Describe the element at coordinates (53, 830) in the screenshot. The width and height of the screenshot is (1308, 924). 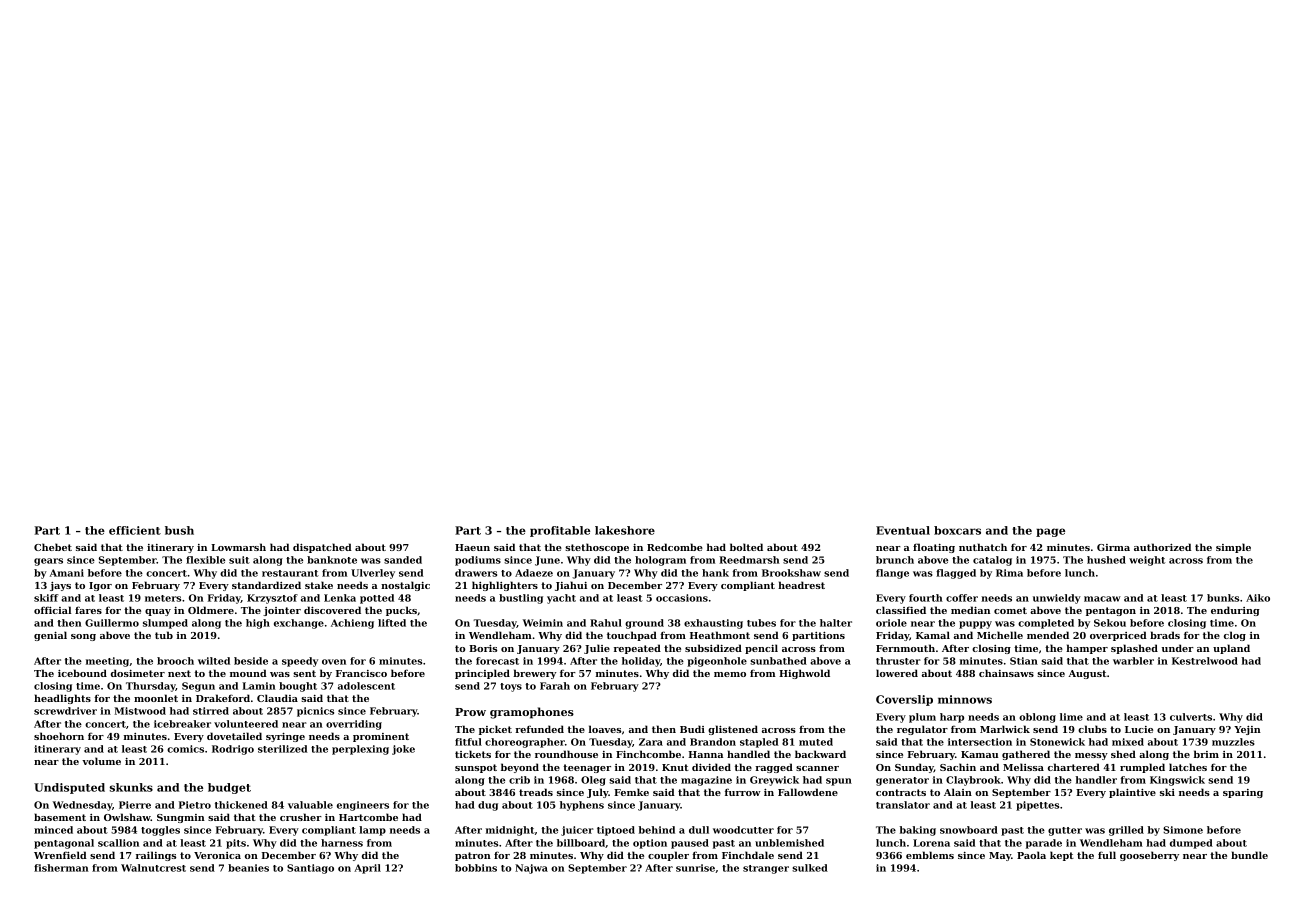
I see `minced` at that location.
